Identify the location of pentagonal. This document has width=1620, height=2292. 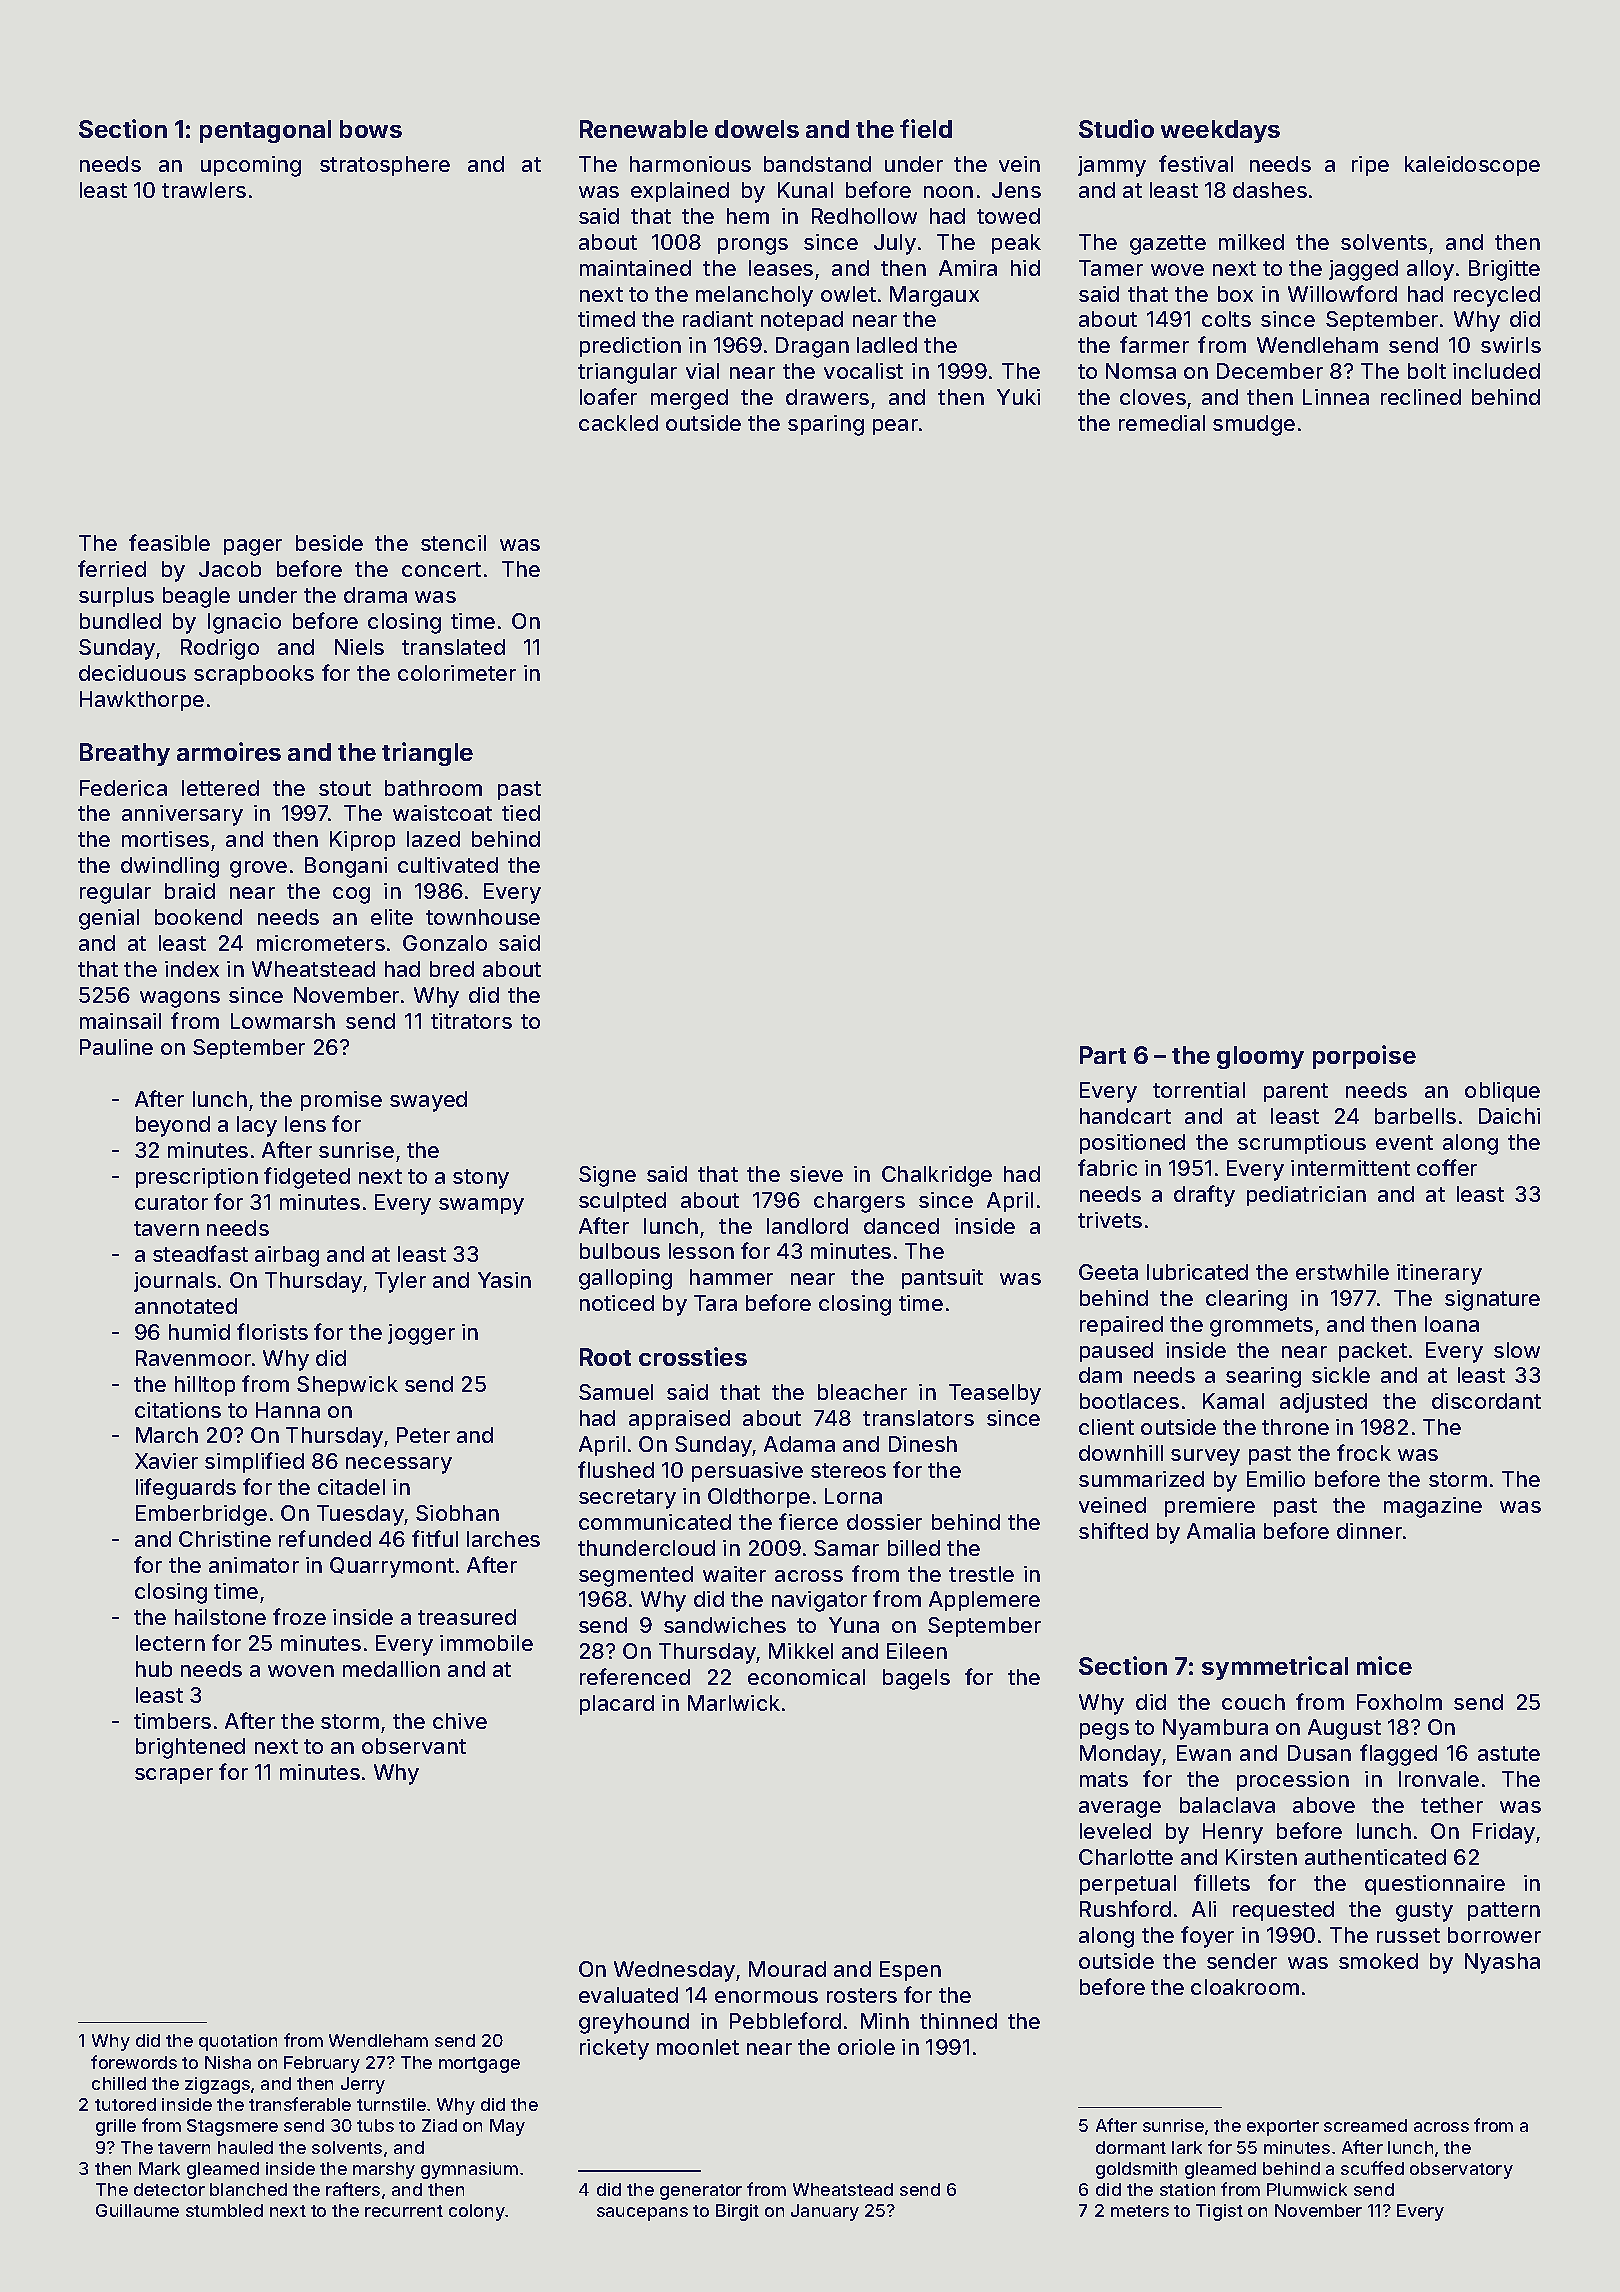
(265, 131).
